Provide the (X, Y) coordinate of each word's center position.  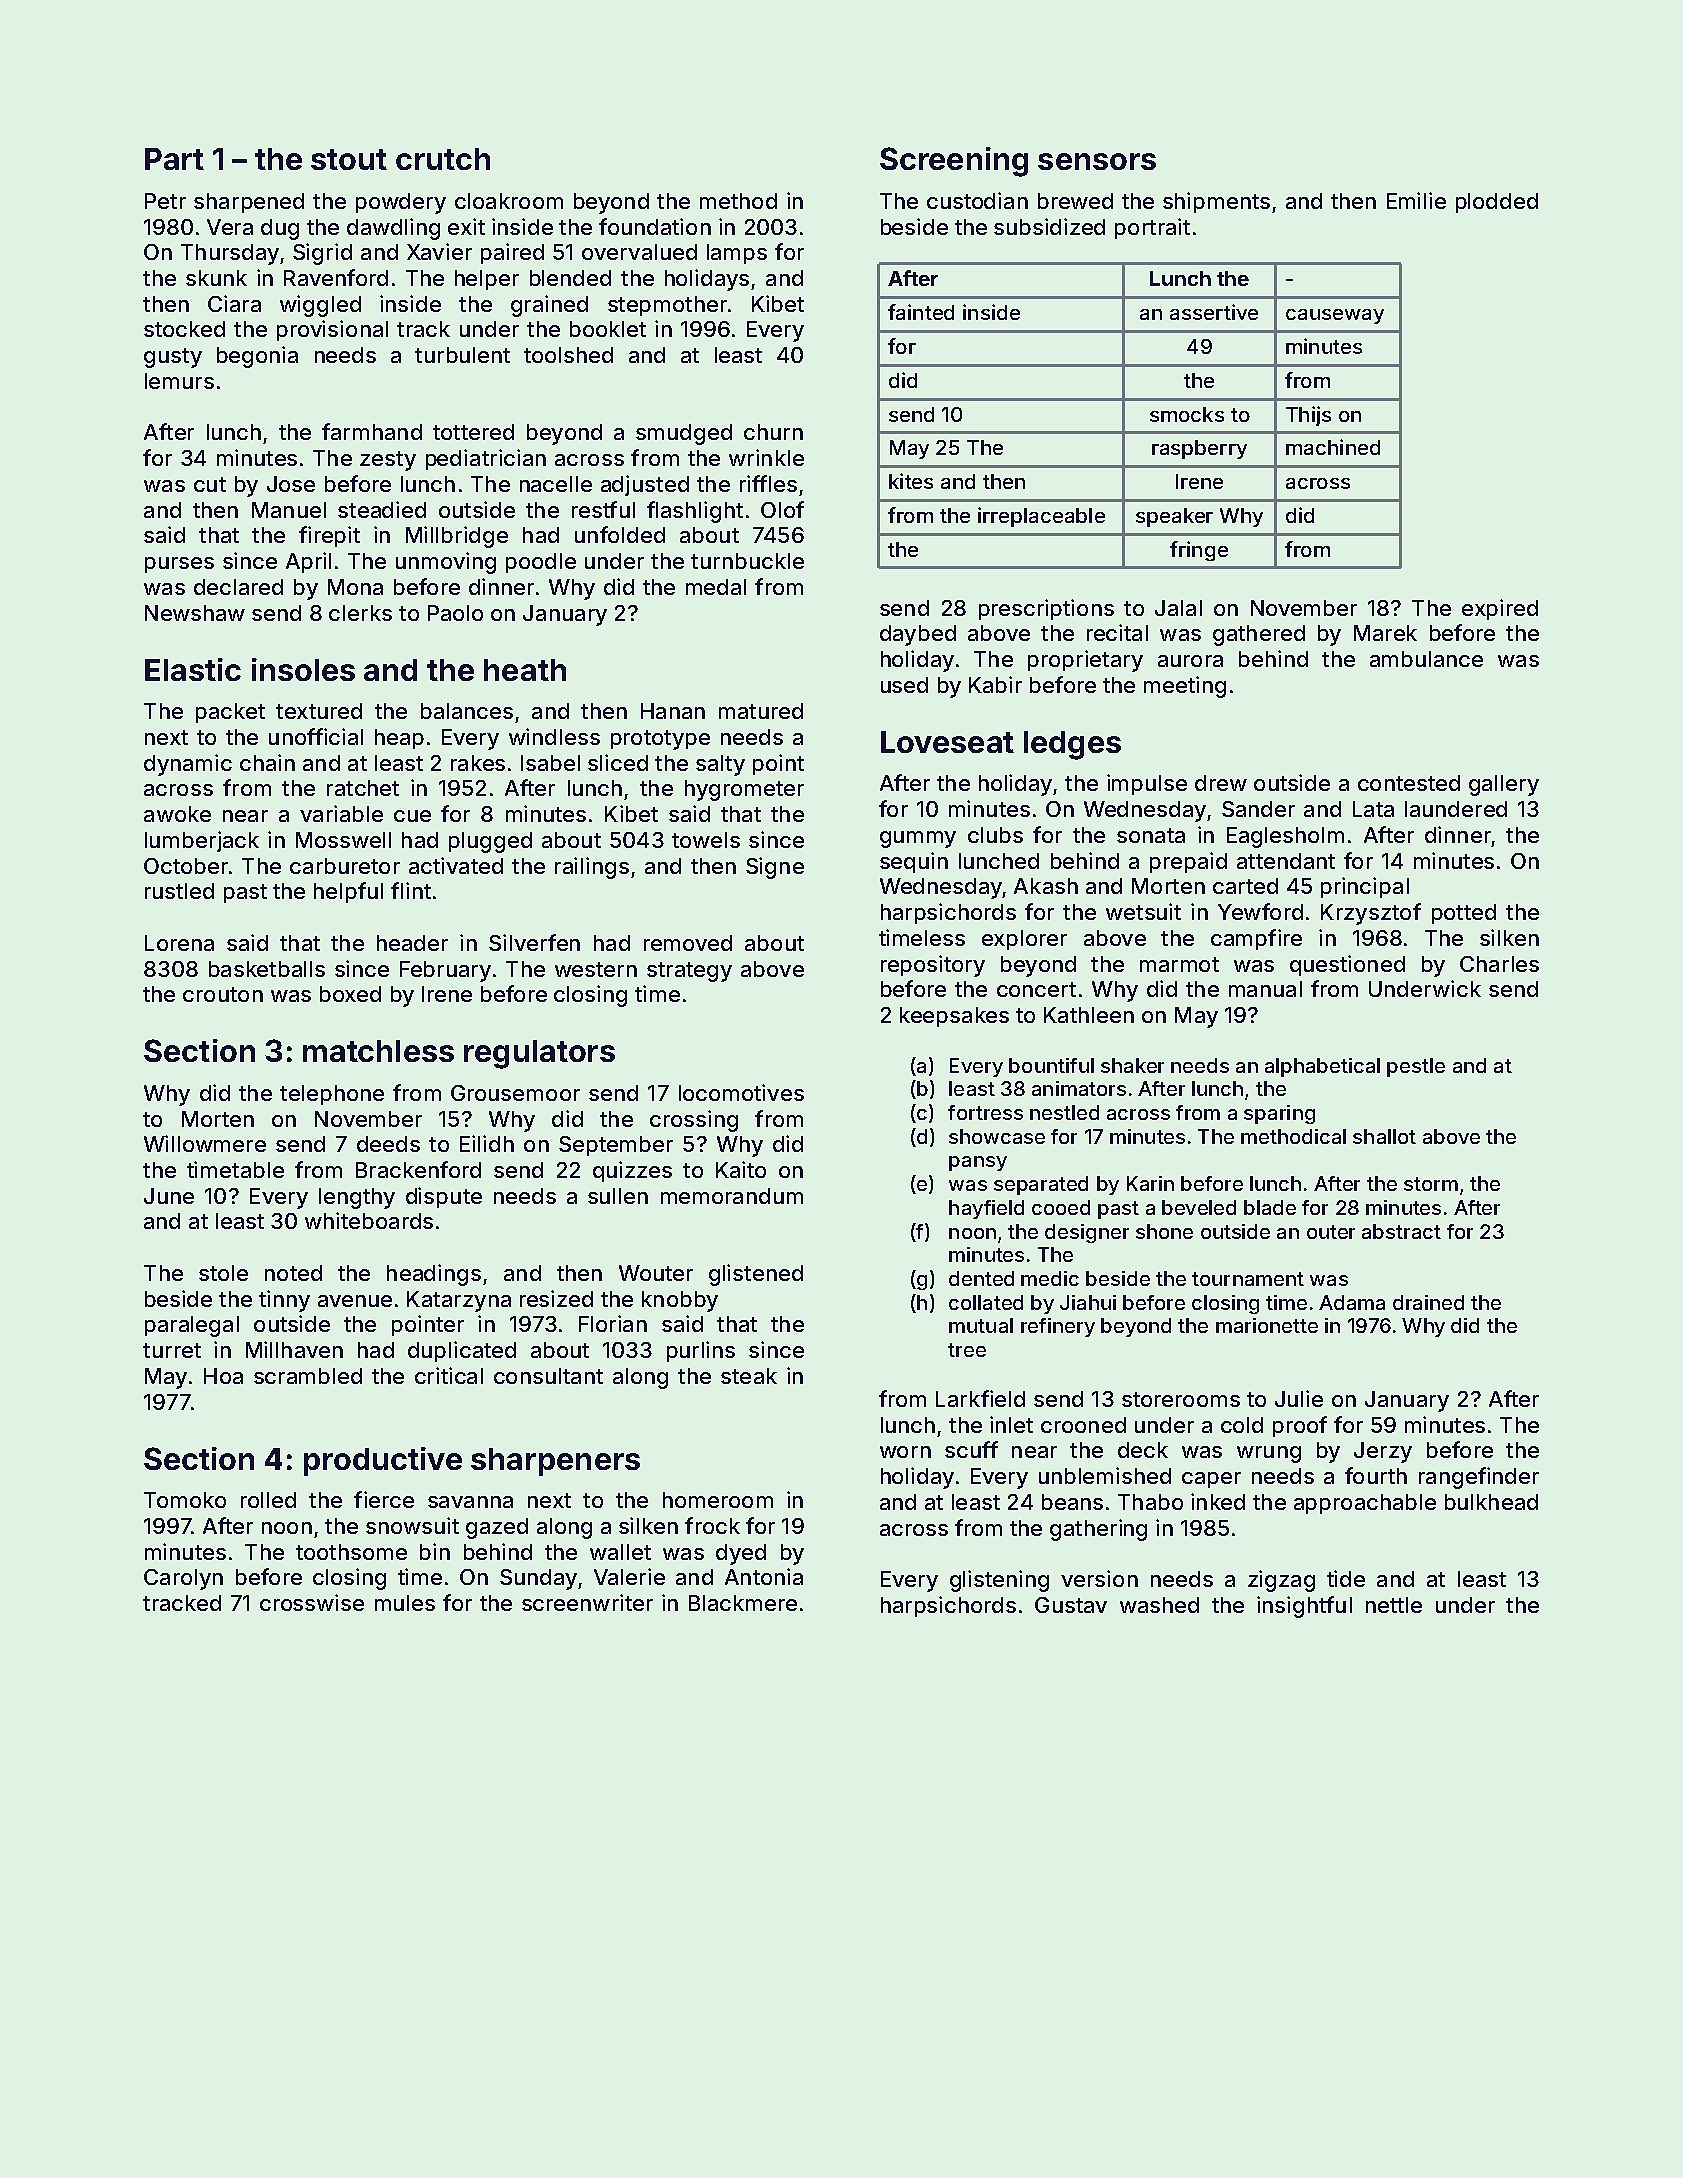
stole (223, 1273)
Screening (954, 162)
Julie (1299, 1398)
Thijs (1308, 416)
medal (716, 587)
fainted (921, 312)
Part (174, 159)
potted (1464, 914)
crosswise (312, 1602)
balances (467, 711)
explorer (1024, 940)
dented (981, 1278)
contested (1409, 783)
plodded (1497, 203)
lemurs (179, 381)
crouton (223, 994)
